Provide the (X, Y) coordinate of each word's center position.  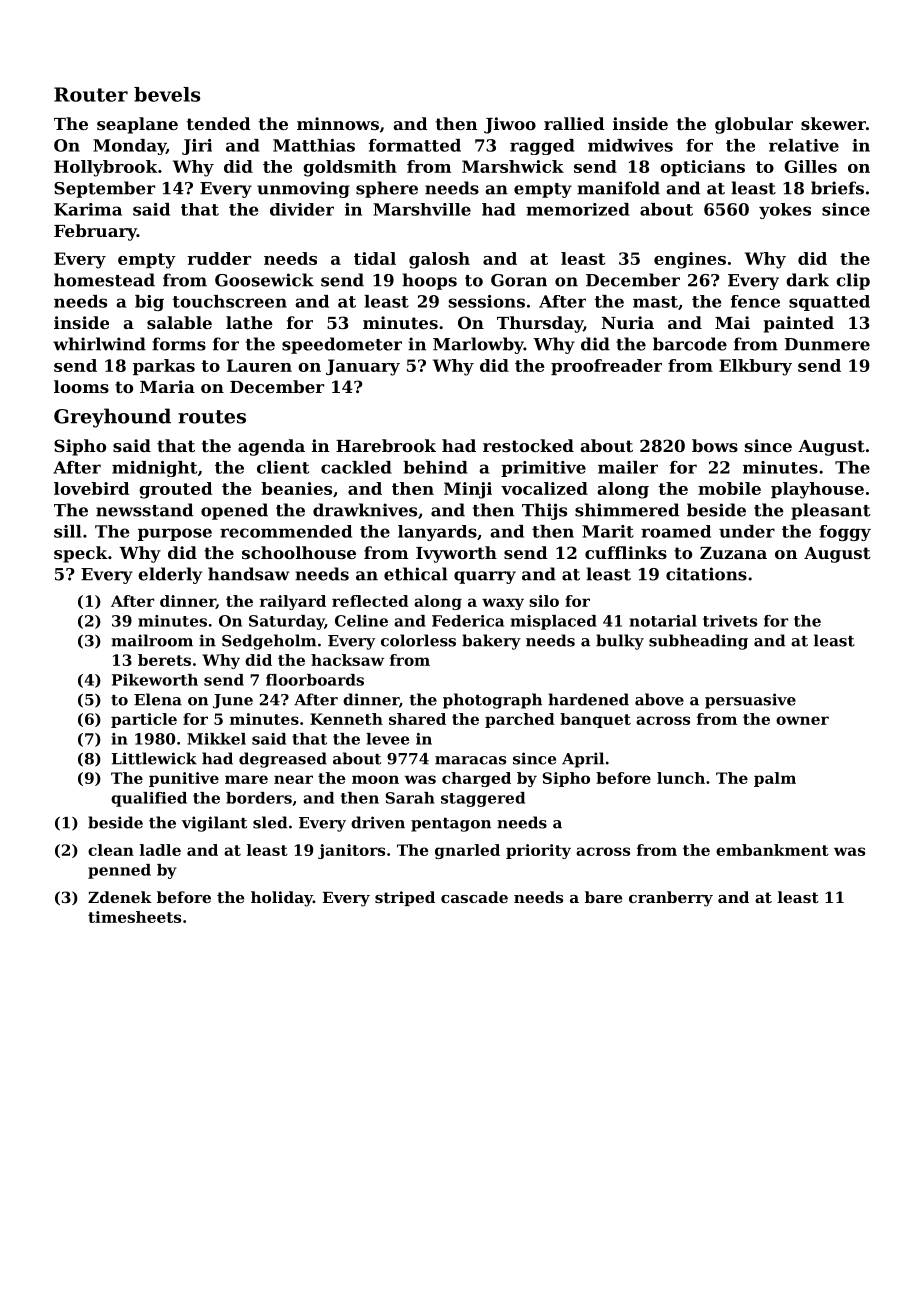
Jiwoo (510, 125)
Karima (88, 209)
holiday (282, 899)
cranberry (671, 899)
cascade (474, 897)
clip (853, 281)
